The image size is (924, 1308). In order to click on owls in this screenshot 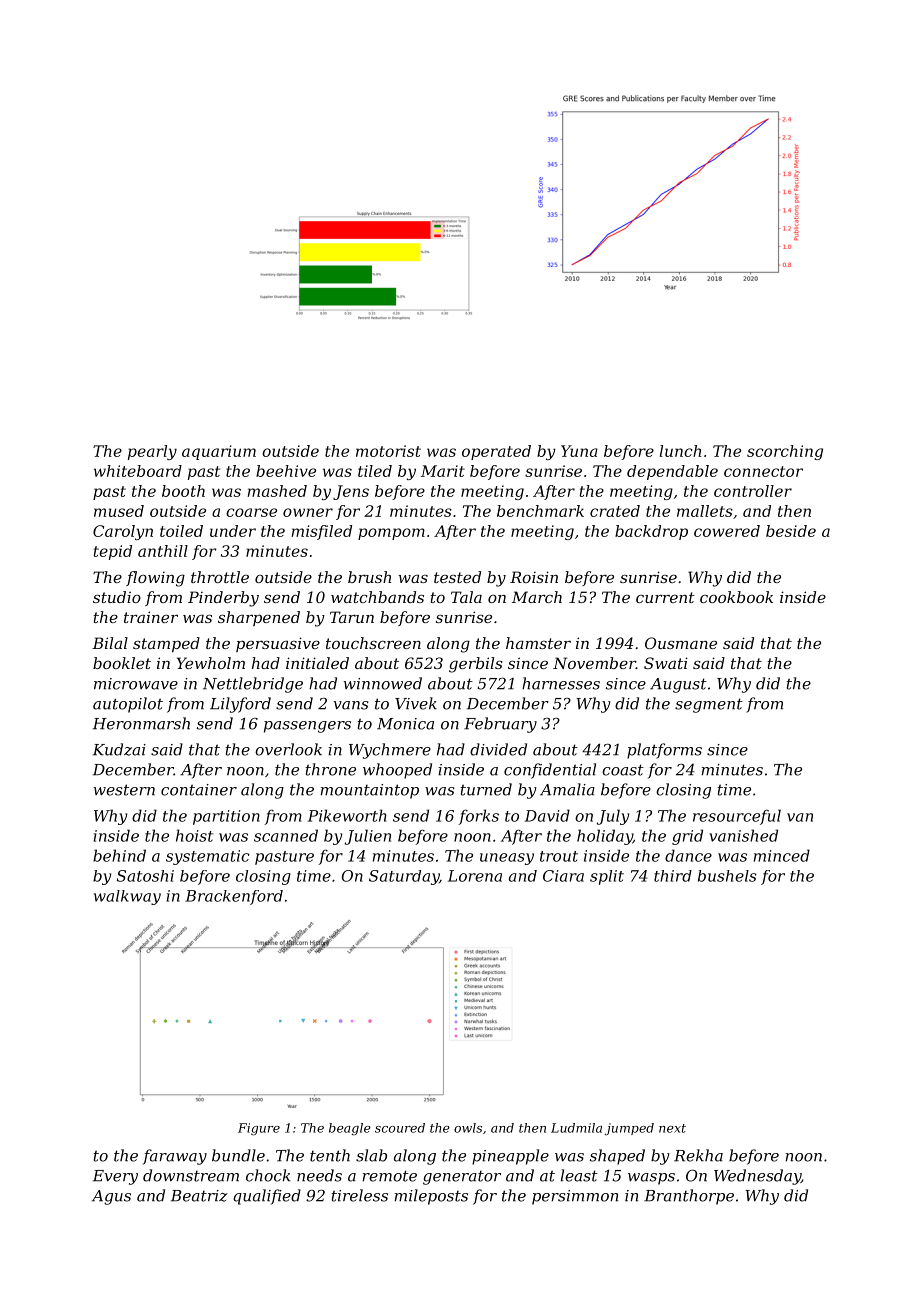, I will do `click(468, 1128)`.
